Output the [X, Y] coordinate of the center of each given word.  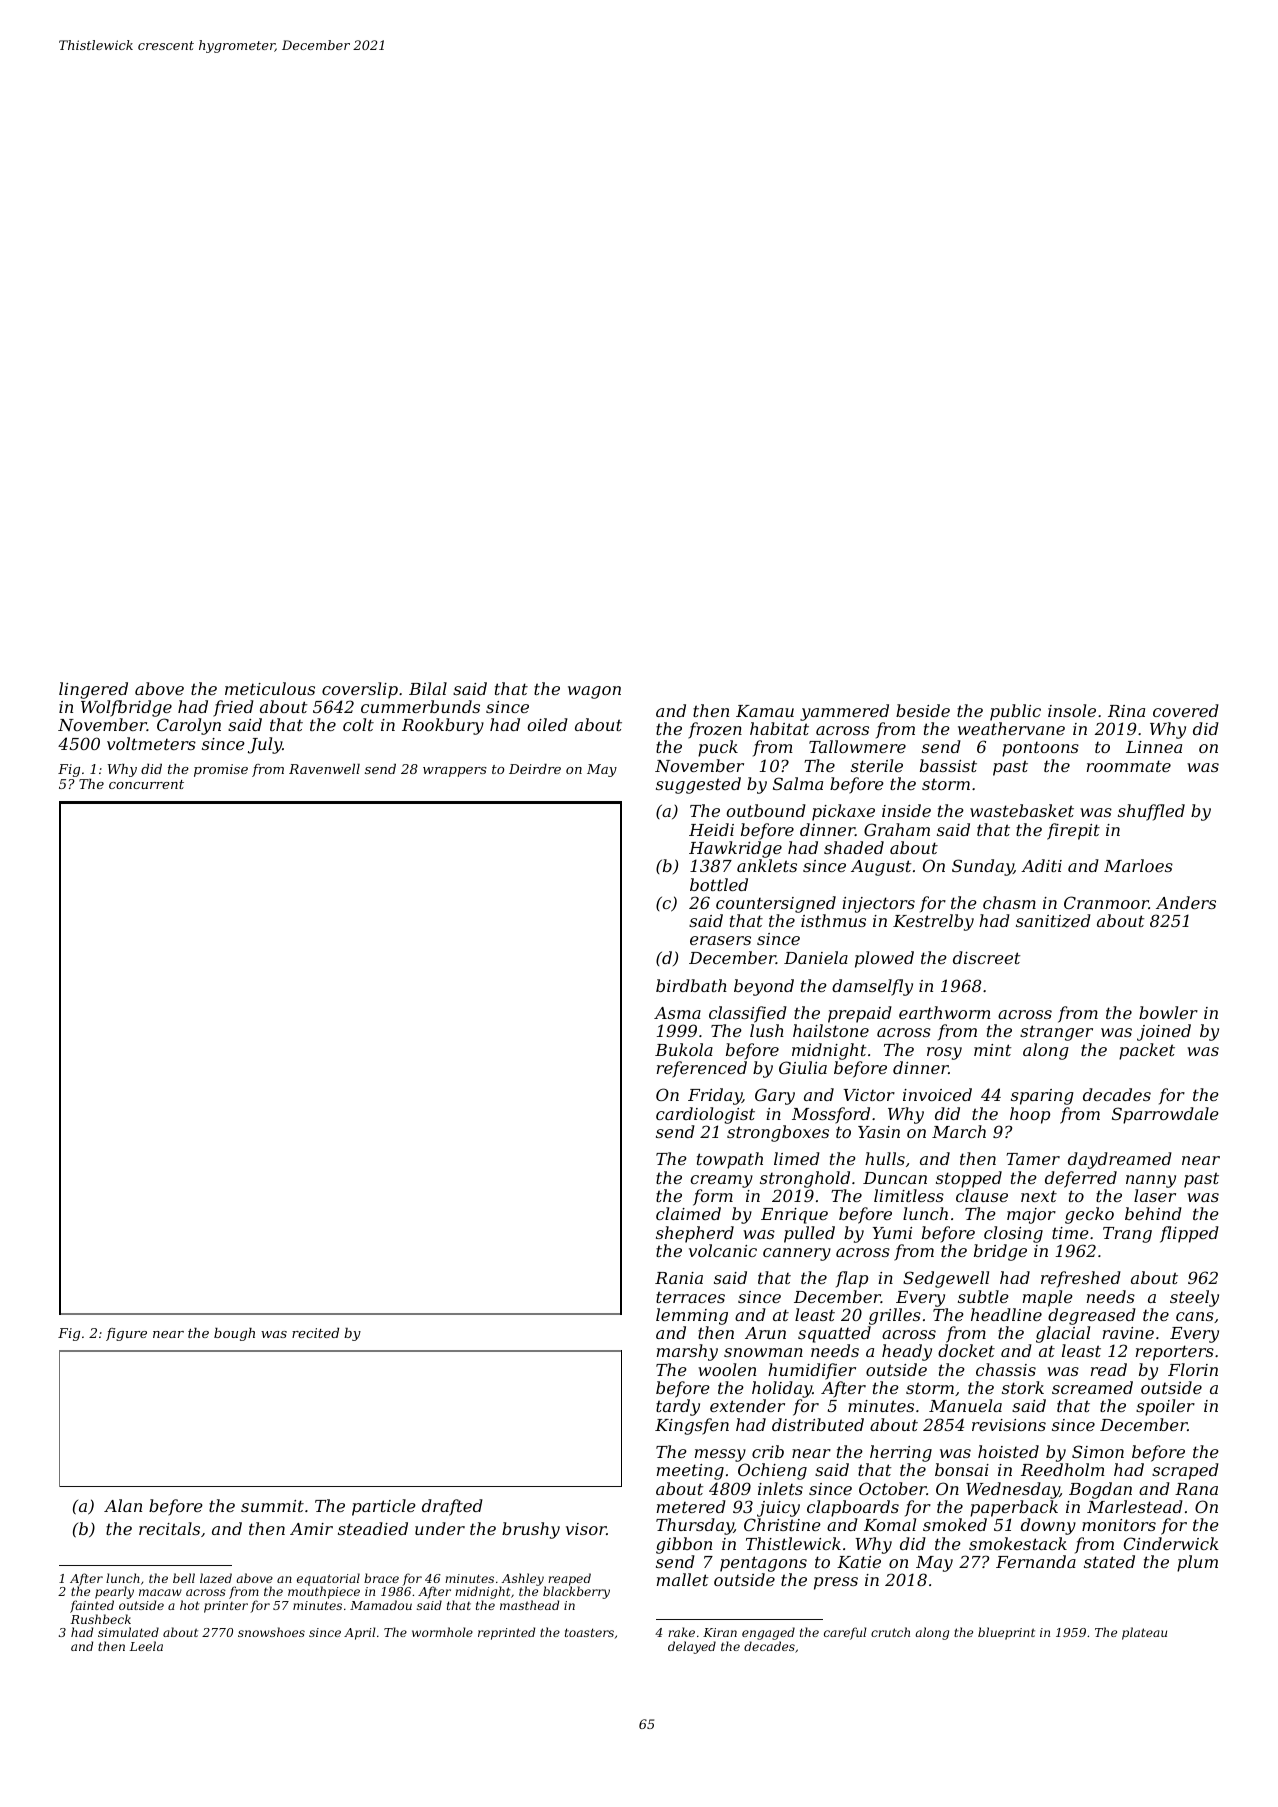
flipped [1189, 1234]
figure [126, 1334]
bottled [719, 884]
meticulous [270, 688]
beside [923, 710]
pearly [114, 1592]
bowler [1168, 1012]
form [713, 1197]
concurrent [146, 784]
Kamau [765, 711]
